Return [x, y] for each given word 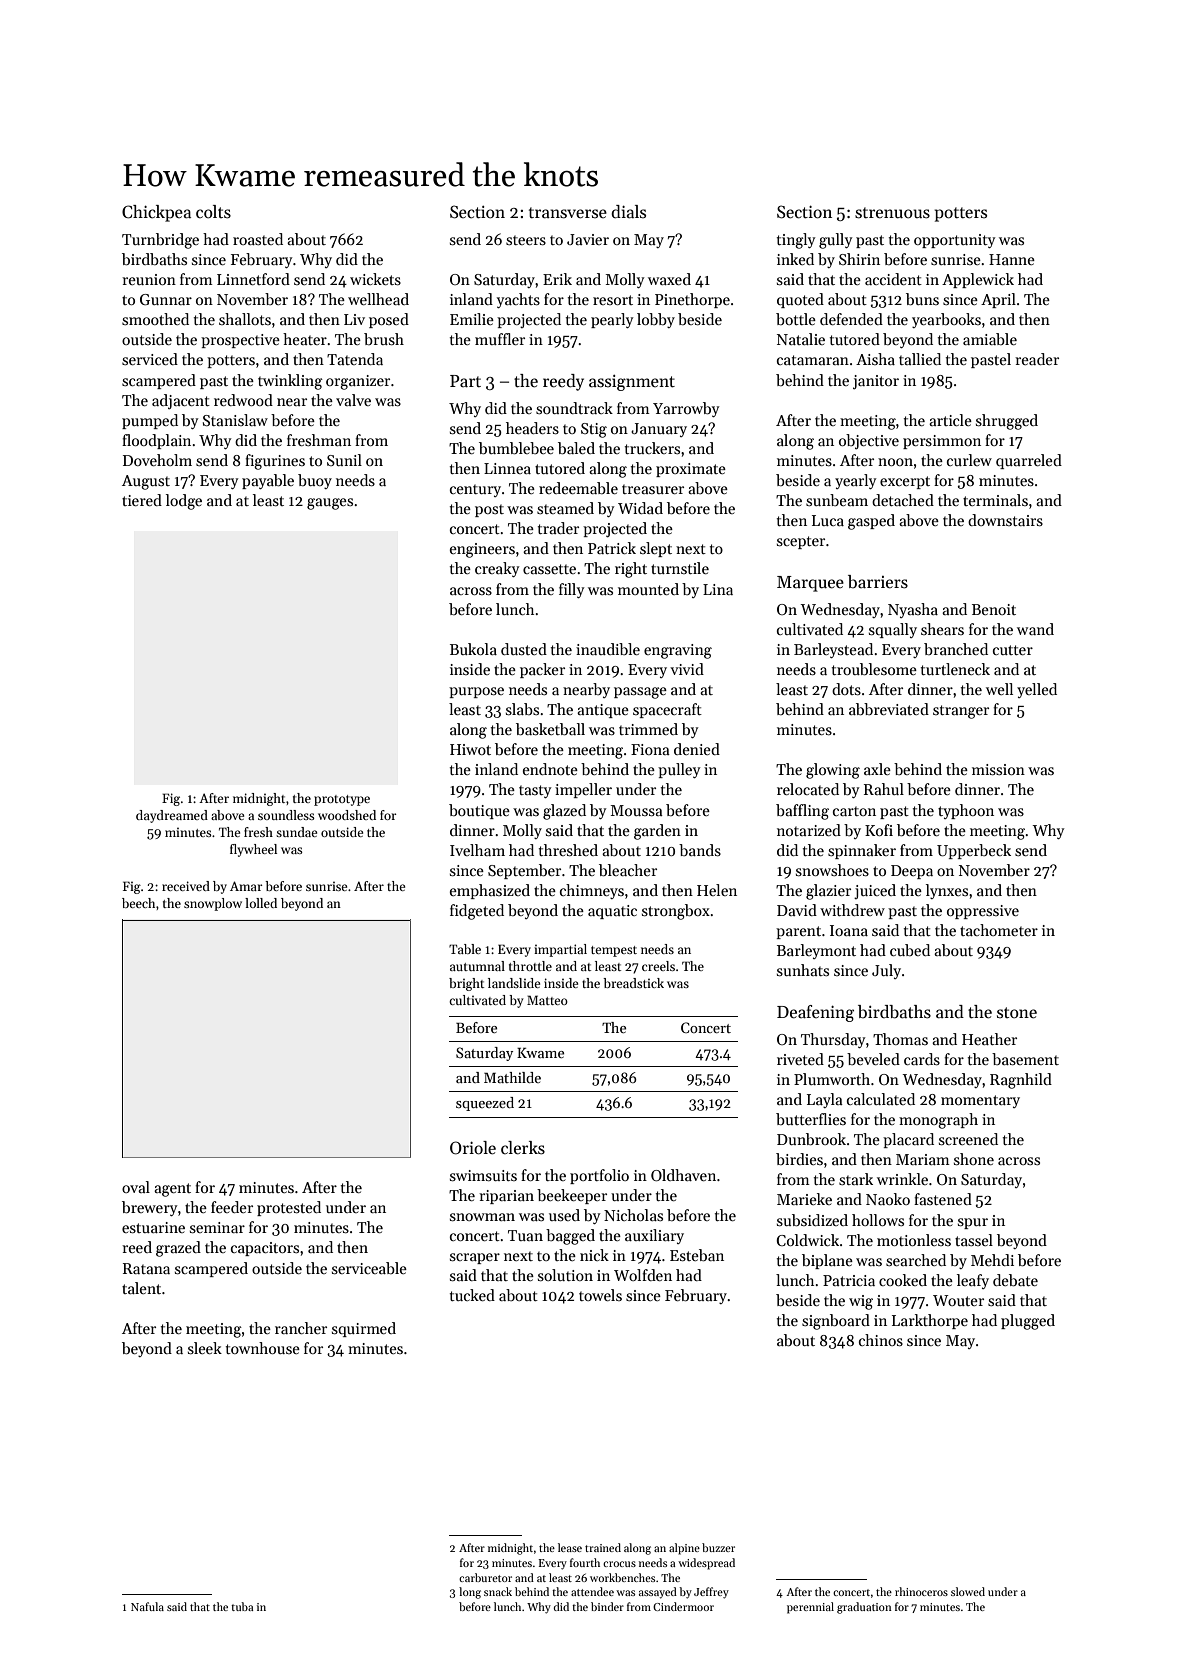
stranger [961, 712]
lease [570, 1547]
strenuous [892, 213]
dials [628, 212]
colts [213, 212]
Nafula [147, 1606]
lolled [261, 903]
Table [465, 949]
